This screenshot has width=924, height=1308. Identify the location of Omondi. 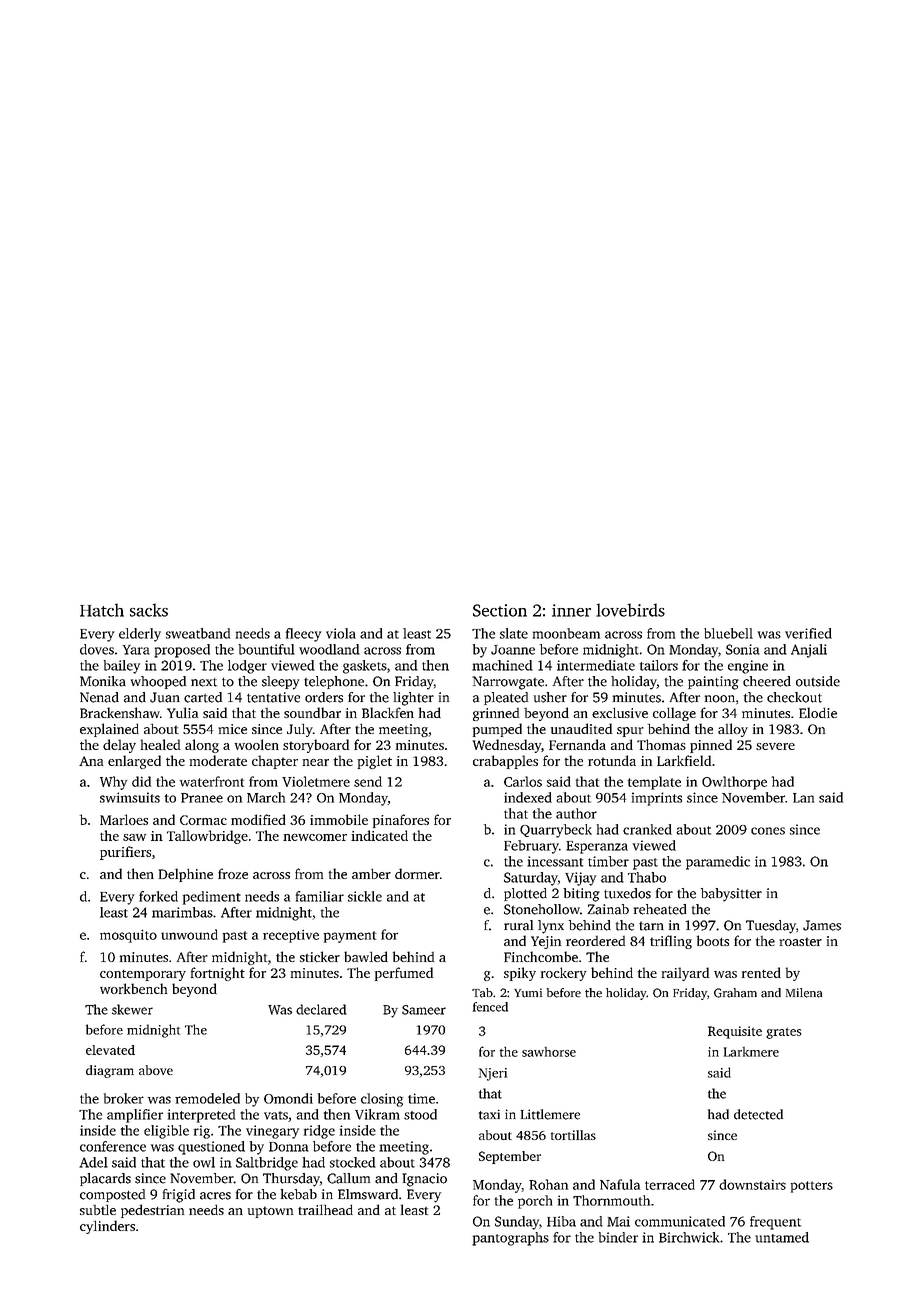
(288, 1098).
